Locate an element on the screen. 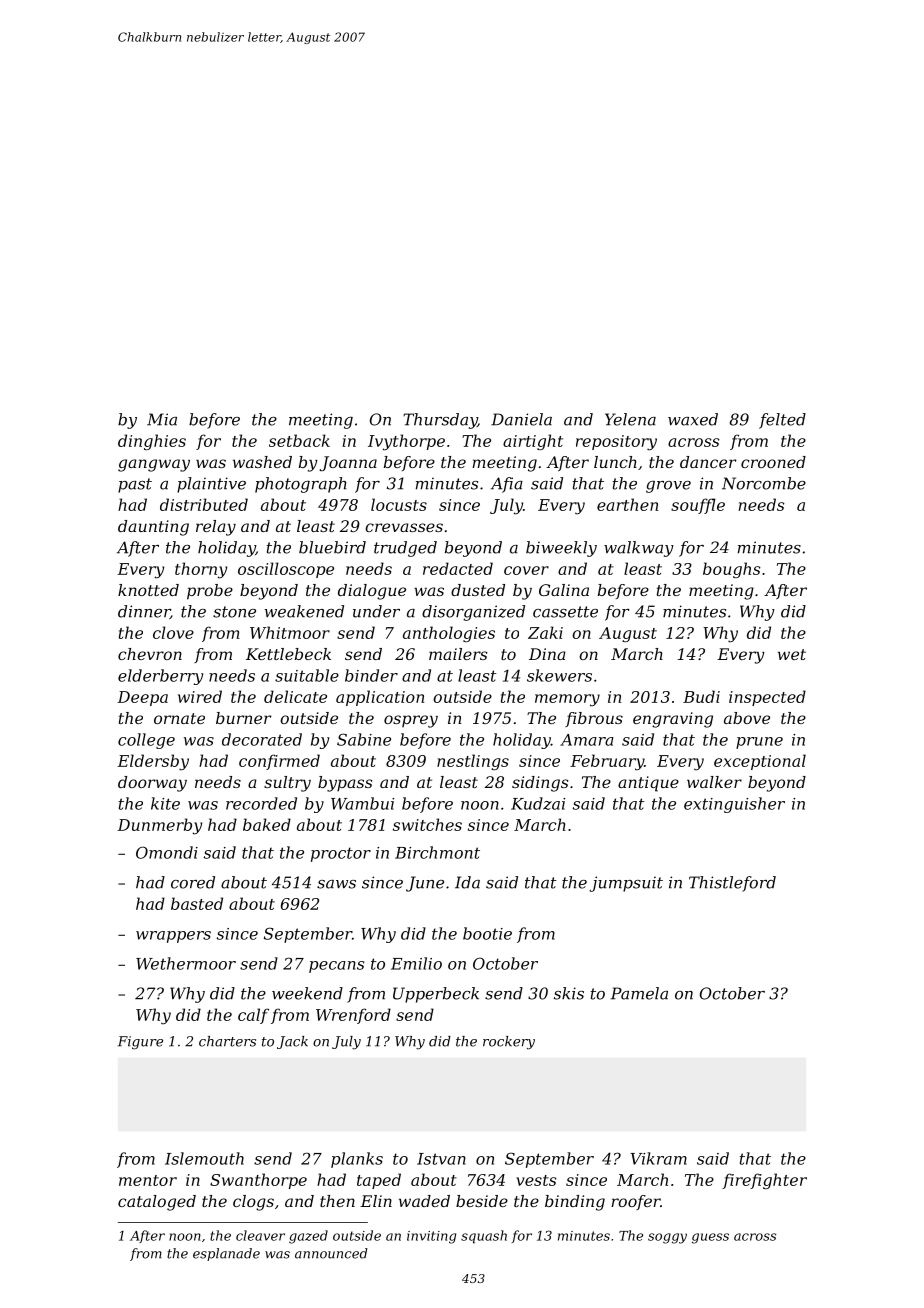 The height and width of the screenshot is (1308, 924). exceptional is located at coordinates (760, 762).
